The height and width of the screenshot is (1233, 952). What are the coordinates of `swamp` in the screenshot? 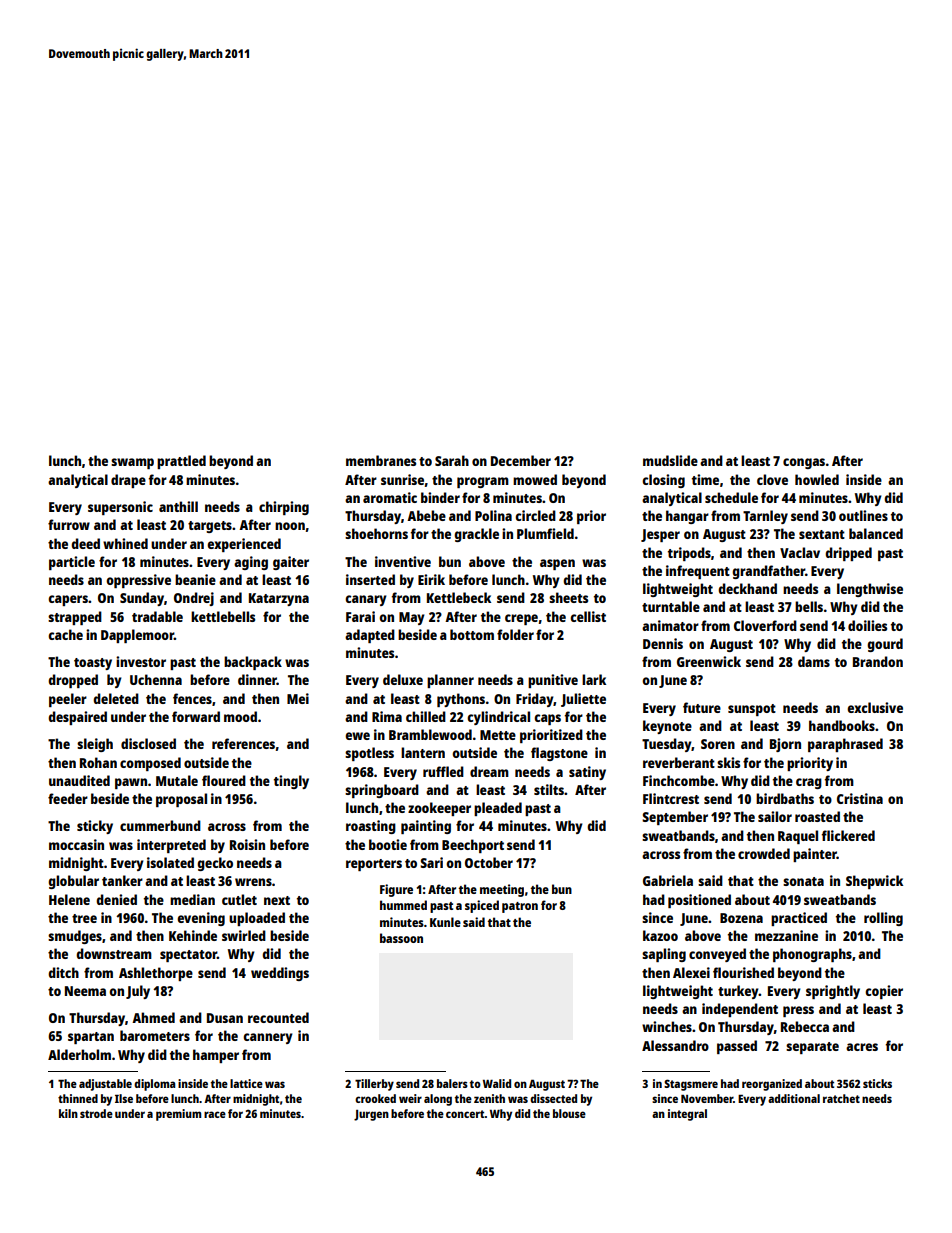 It's located at (132, 463).
